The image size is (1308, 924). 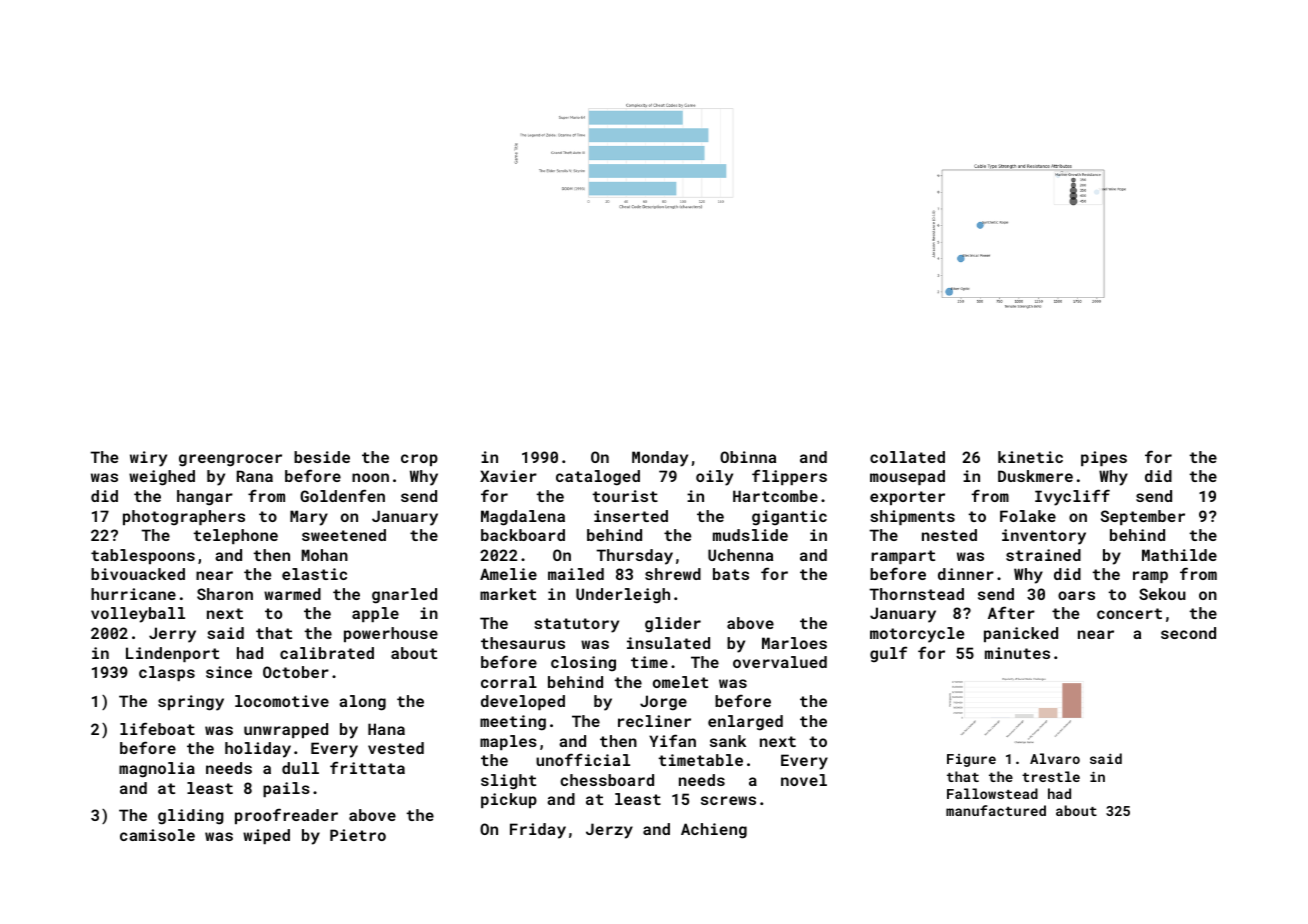 I want to click on wiry, so click(x=148, y=459).
